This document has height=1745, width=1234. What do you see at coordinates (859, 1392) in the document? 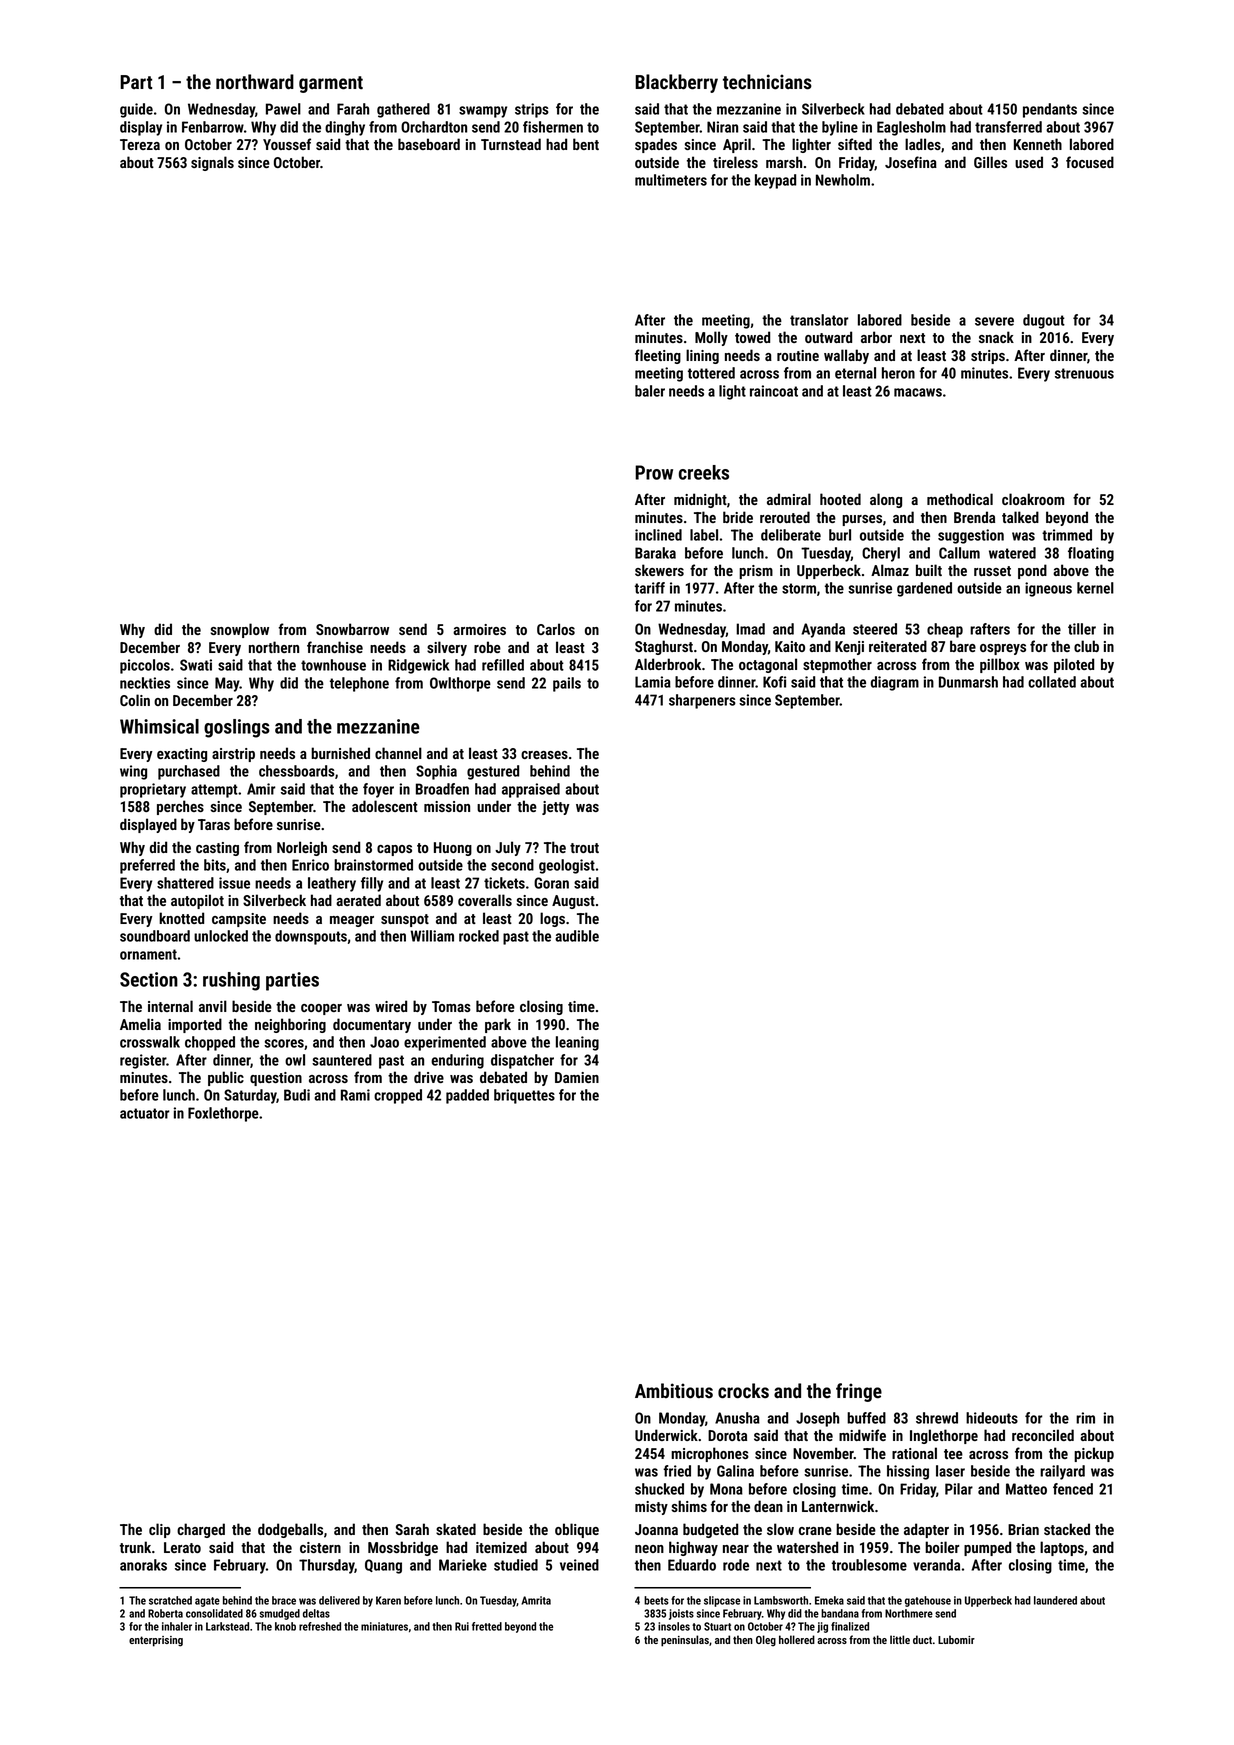
I see `fringe` at bounding box center [859, 1392].
